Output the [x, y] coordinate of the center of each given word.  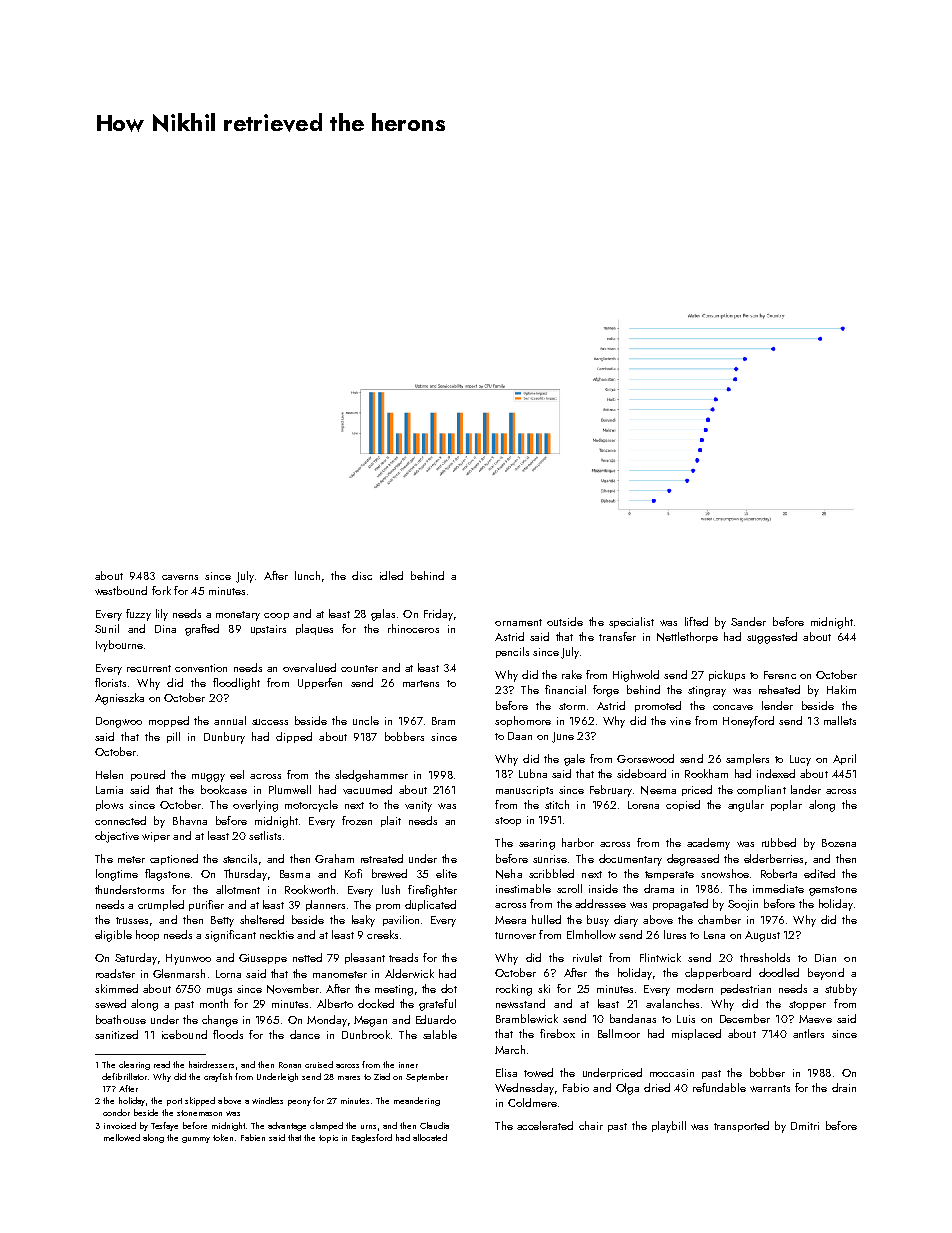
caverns [180, 577]
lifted [696, 621]
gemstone [833, 891]
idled [391, 575]
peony [299, 1103]
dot [449, 988]
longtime [117, 875]
